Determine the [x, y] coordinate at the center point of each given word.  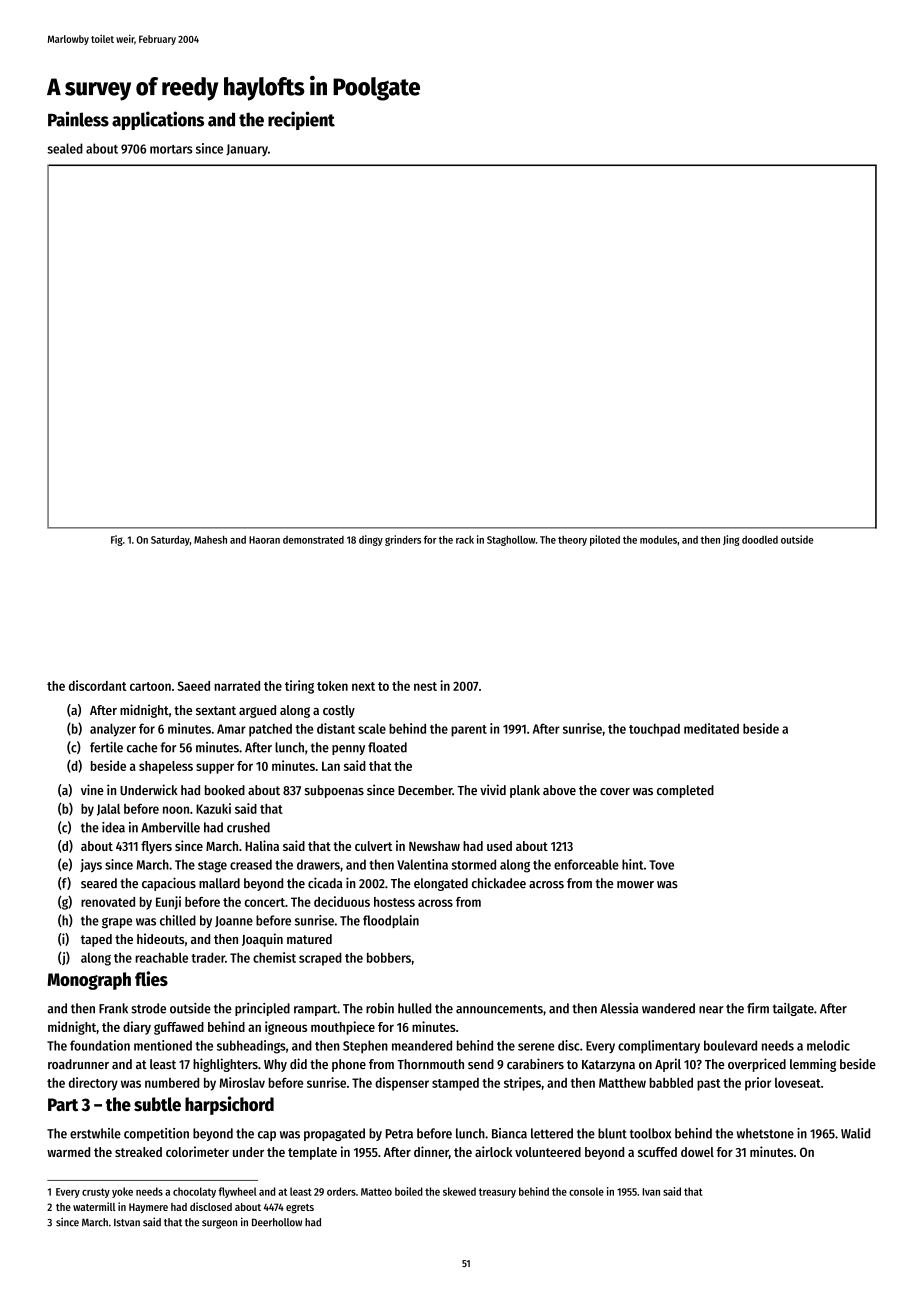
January [247, 150]
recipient [301, 120]
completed [685, 791]
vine [92, 789]
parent [469, 731]
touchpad [654, 730]
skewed [459, 1191]
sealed [65, 148]
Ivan [651, 1192]
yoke [122, 1192]
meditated [711, 728]
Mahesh [210, 539]
